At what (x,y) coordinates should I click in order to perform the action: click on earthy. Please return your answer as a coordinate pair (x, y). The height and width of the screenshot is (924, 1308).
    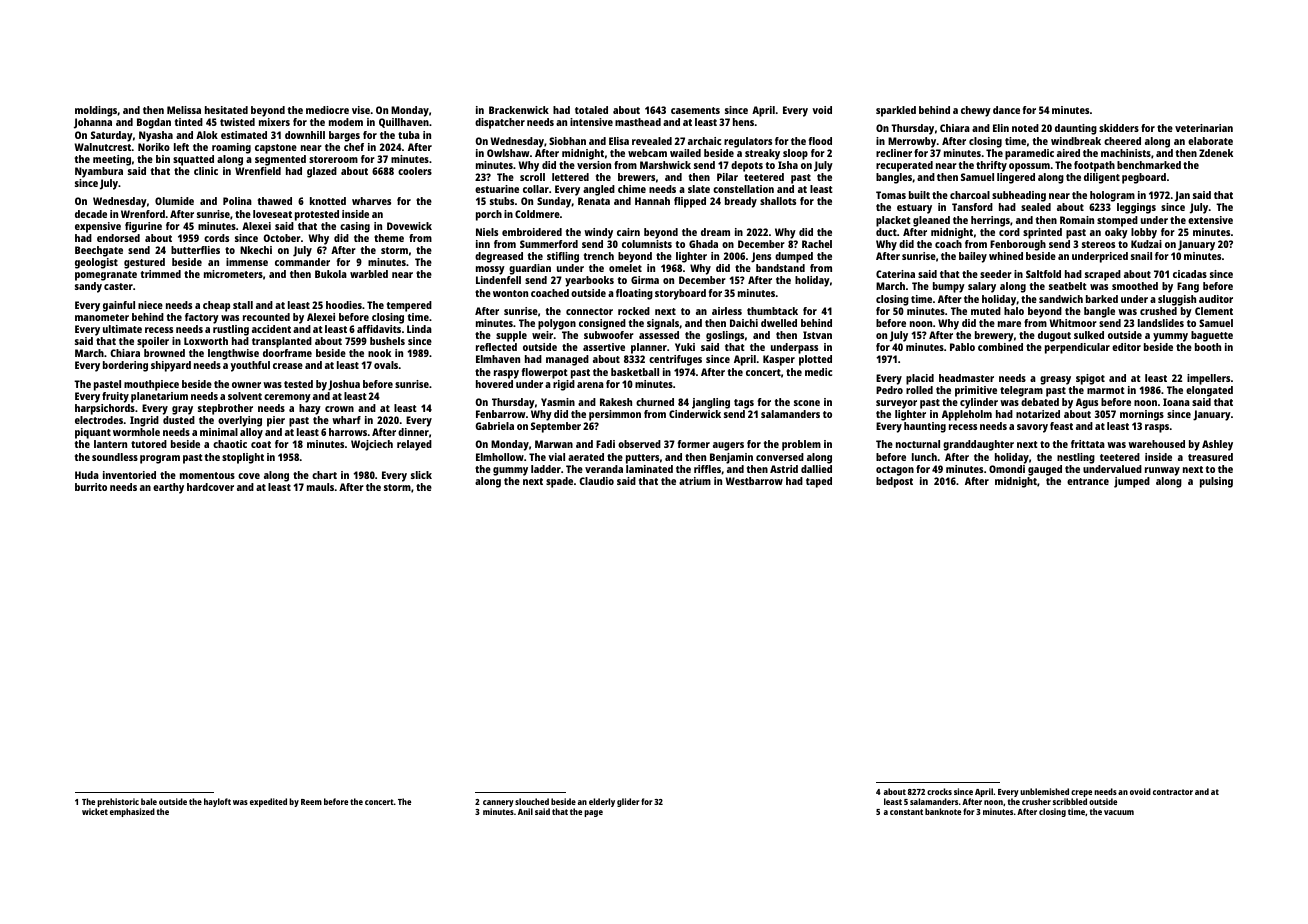
    Looking at the image, I should click on (168, 488).
